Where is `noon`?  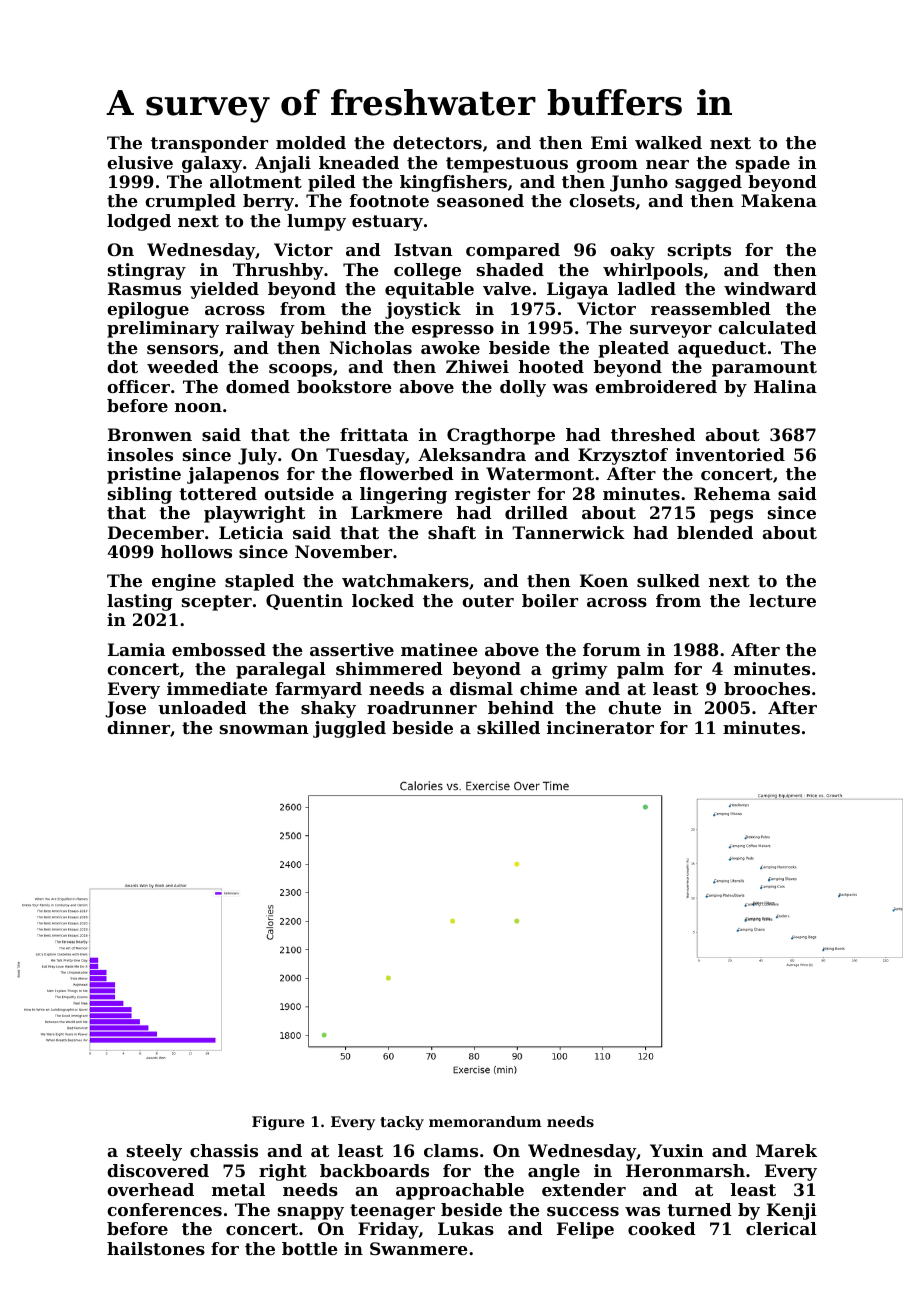
noon is located at coordinates (198, 407).
